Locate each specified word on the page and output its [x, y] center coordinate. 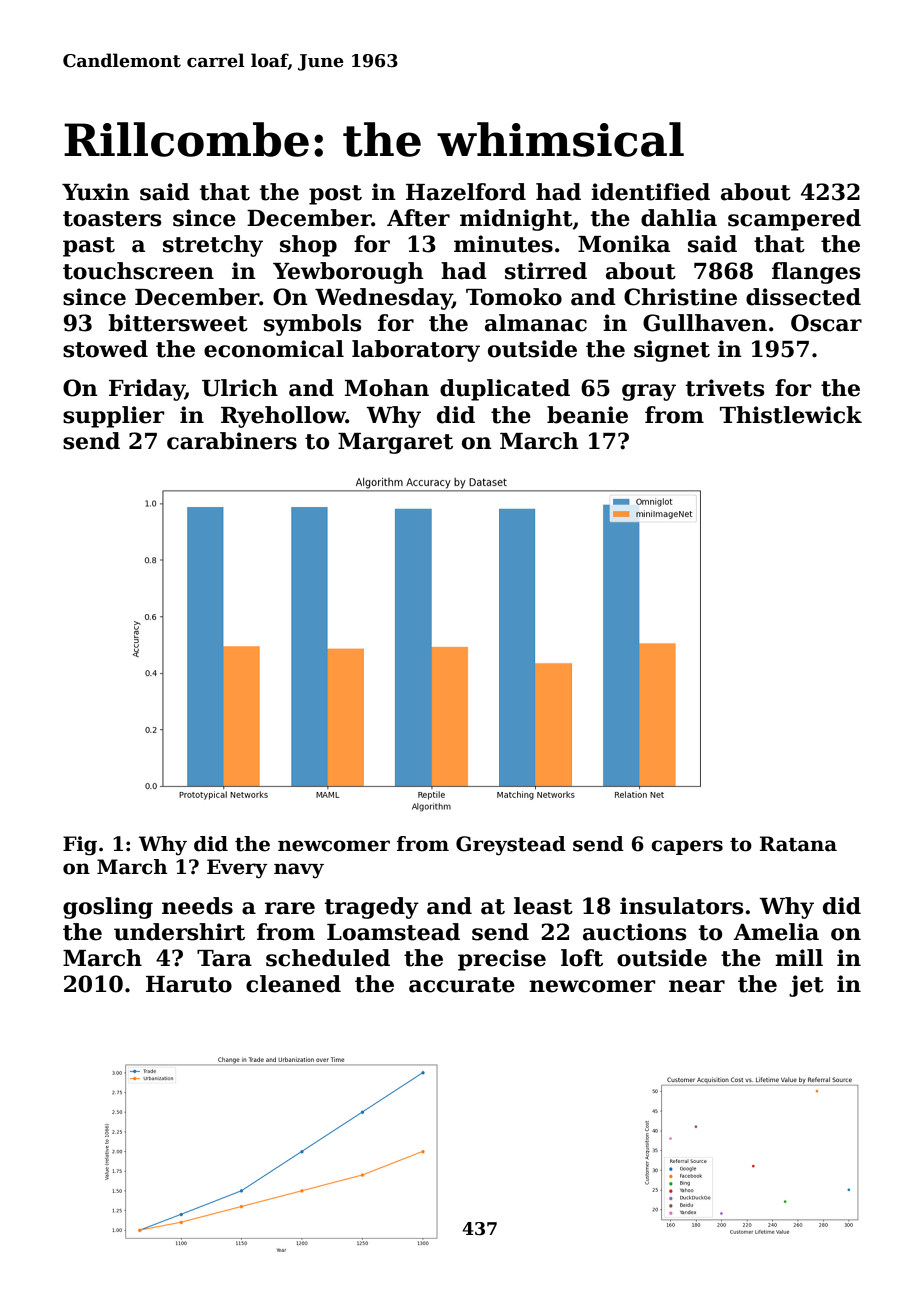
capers [687, 847]
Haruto [189, 984]
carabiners [232, 441]
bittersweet [178, 323]
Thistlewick [791, 415]
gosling [108, 908]
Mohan [387, 388]
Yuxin [96, 192]
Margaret [395, 443]
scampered [794, 220]
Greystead [511, 846]
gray [649, 392]
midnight [516, 220]
